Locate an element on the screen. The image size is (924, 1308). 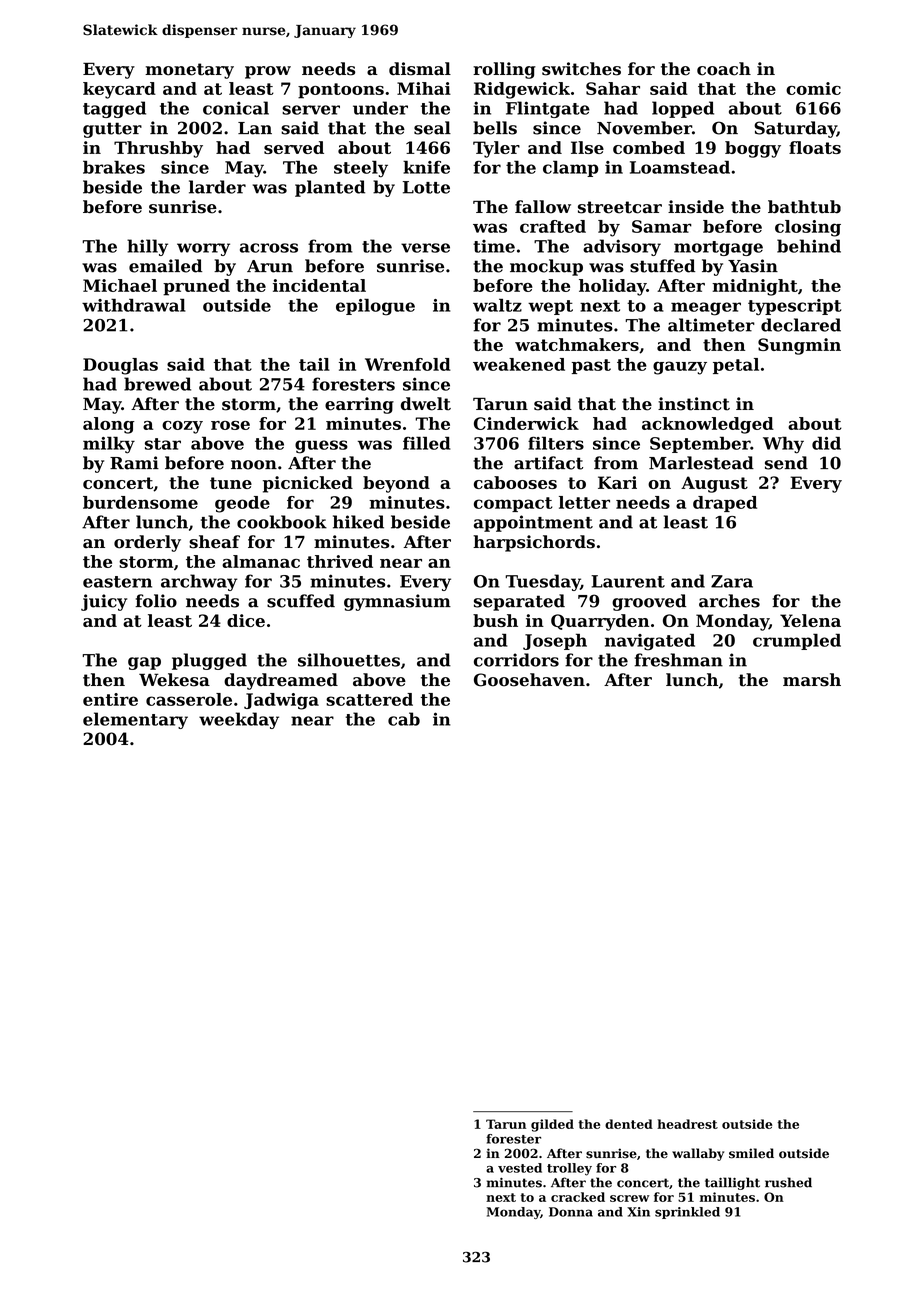
lopped is located at coordinates (683, 109).
